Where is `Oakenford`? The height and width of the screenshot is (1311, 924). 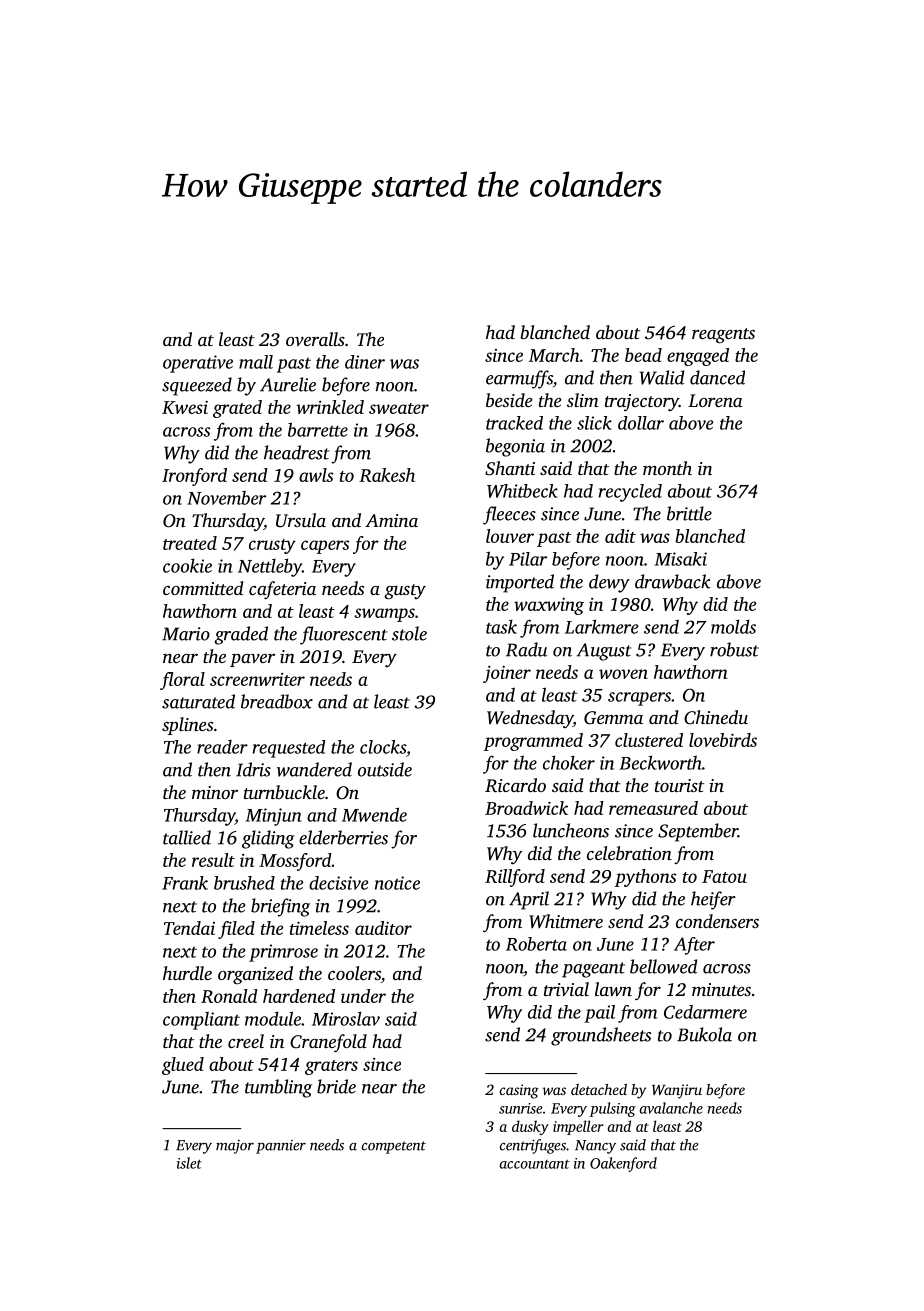 Oakenford is located at coordinates (623, 1164).
